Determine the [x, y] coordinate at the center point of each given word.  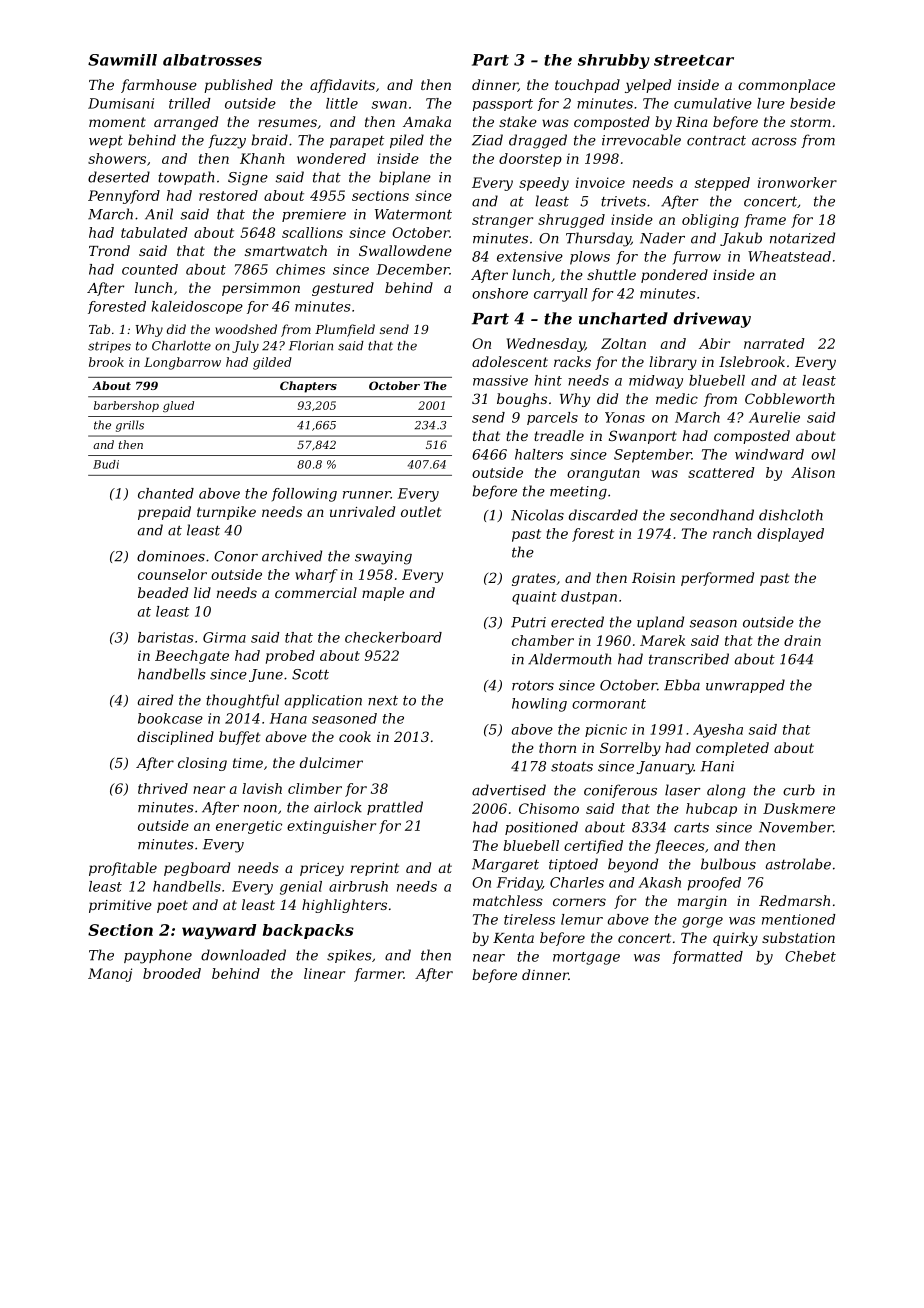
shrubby [614, 61]
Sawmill [122, 60]
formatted [707, 957]
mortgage [586, 958]
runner [367, 495]
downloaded [243, 955]
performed [717, 579]
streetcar [694, 60]
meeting [578, 493]
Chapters [308, 387]
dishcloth [791, 515]
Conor [236, 556]
